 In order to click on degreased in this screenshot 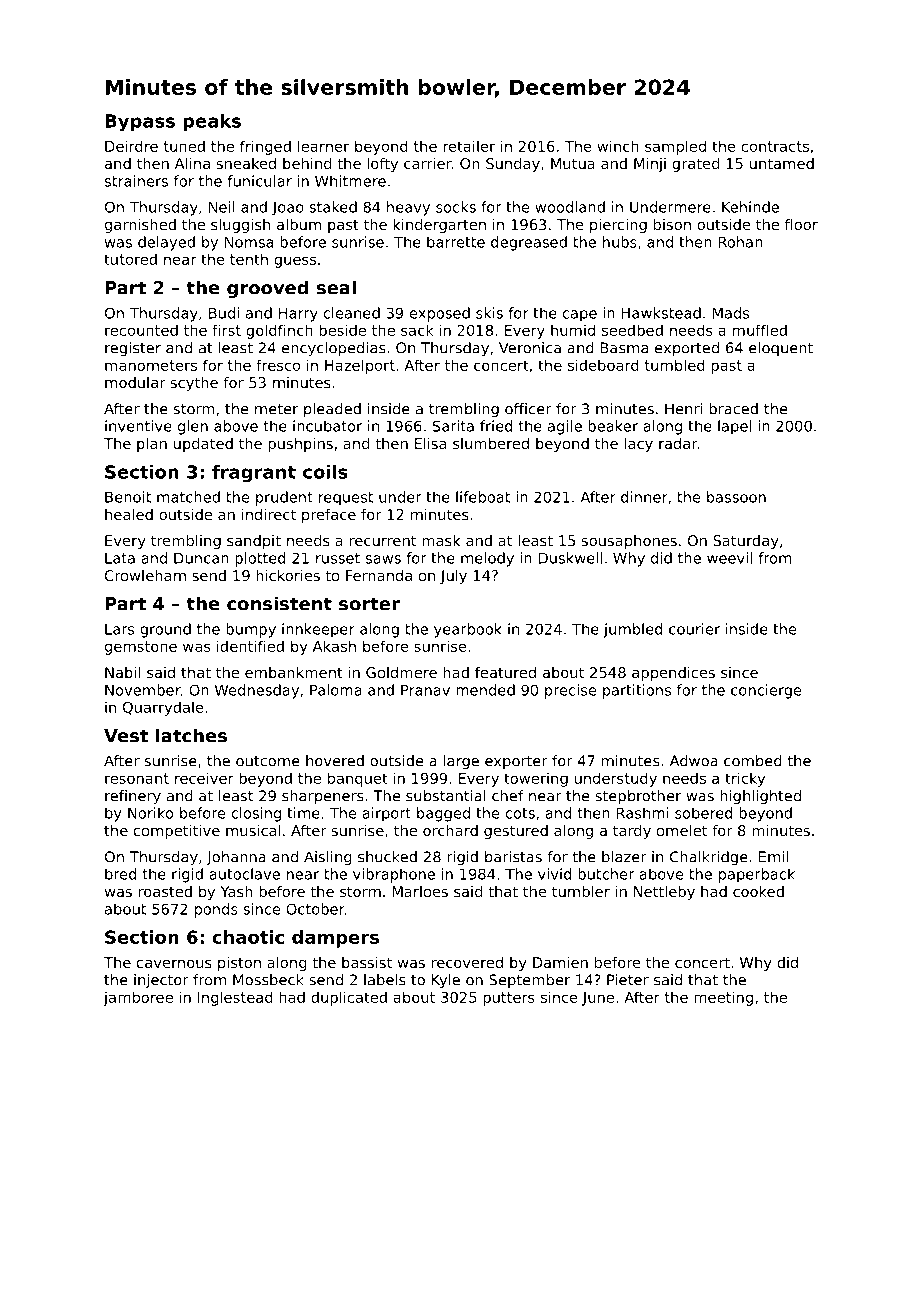, I will do `click(529, 243)`.
